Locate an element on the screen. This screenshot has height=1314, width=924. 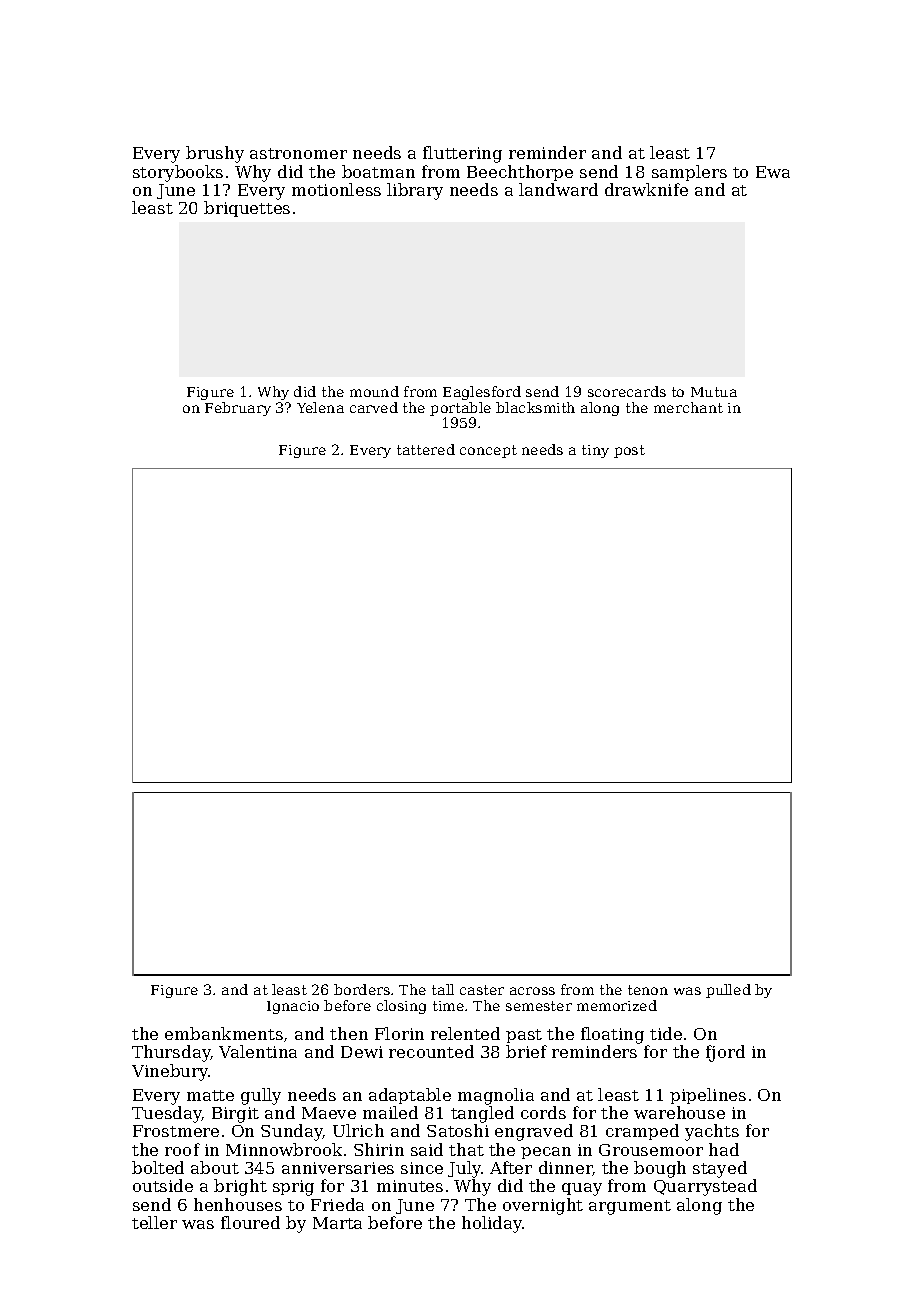
Quarrystead is located at coordinates (705, 1187).
